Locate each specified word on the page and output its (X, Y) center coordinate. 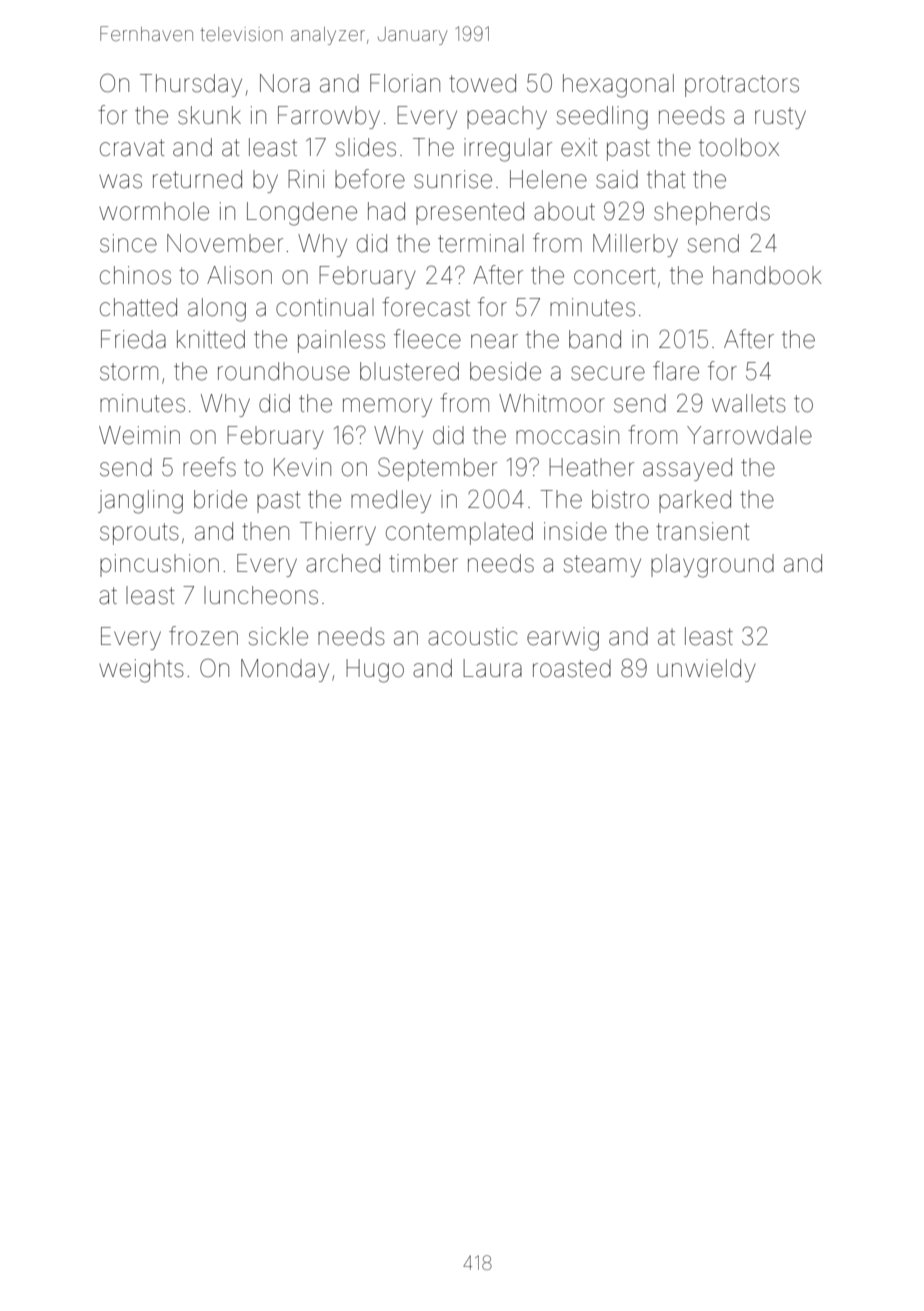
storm (129, 372)
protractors (742, 86)
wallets (749, 403)
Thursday (191, 85)
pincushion (159, 565)
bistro (620, 499)
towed (482, 83)
